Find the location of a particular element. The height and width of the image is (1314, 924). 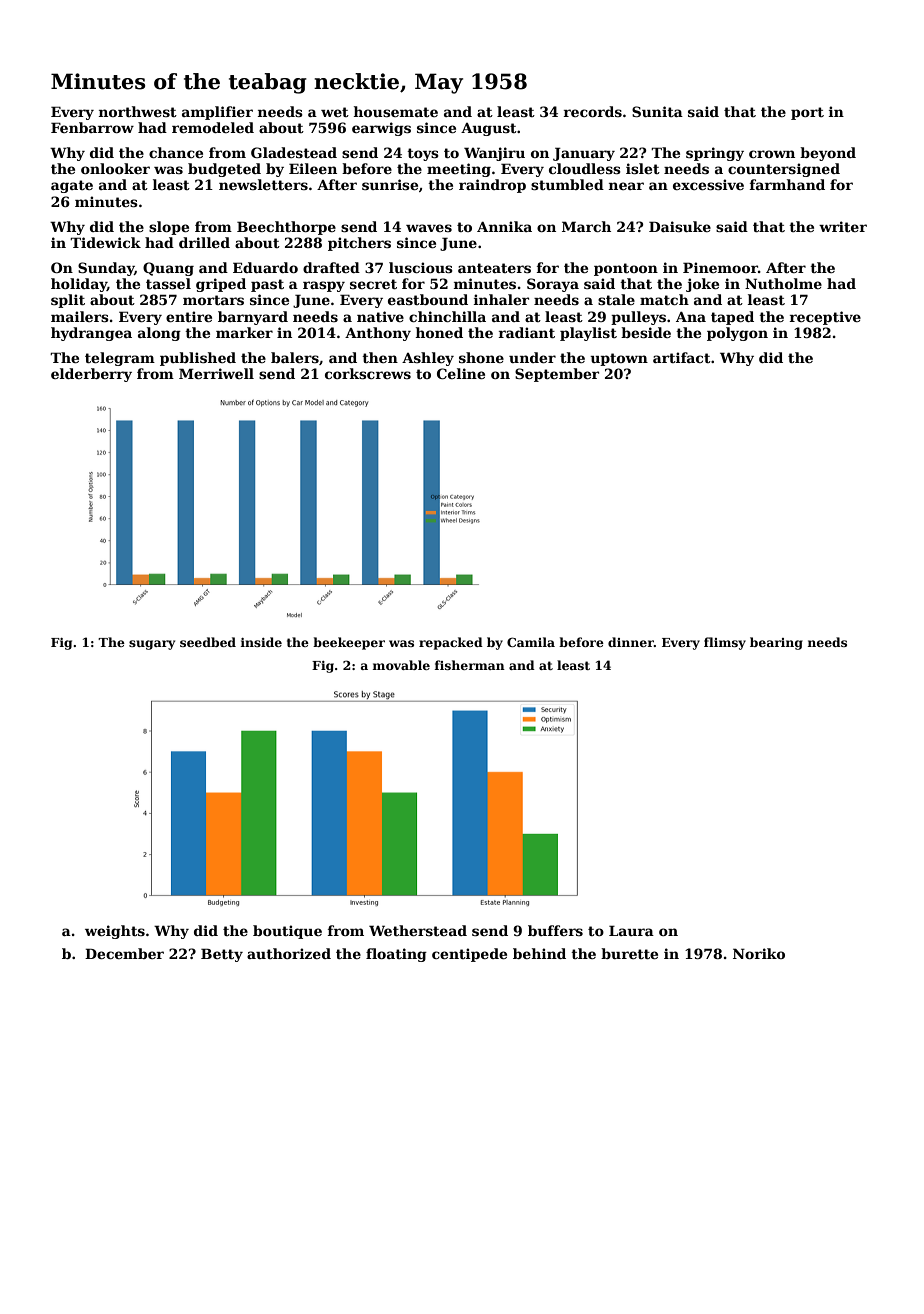

bearing is located at coordinates (776, 643).
